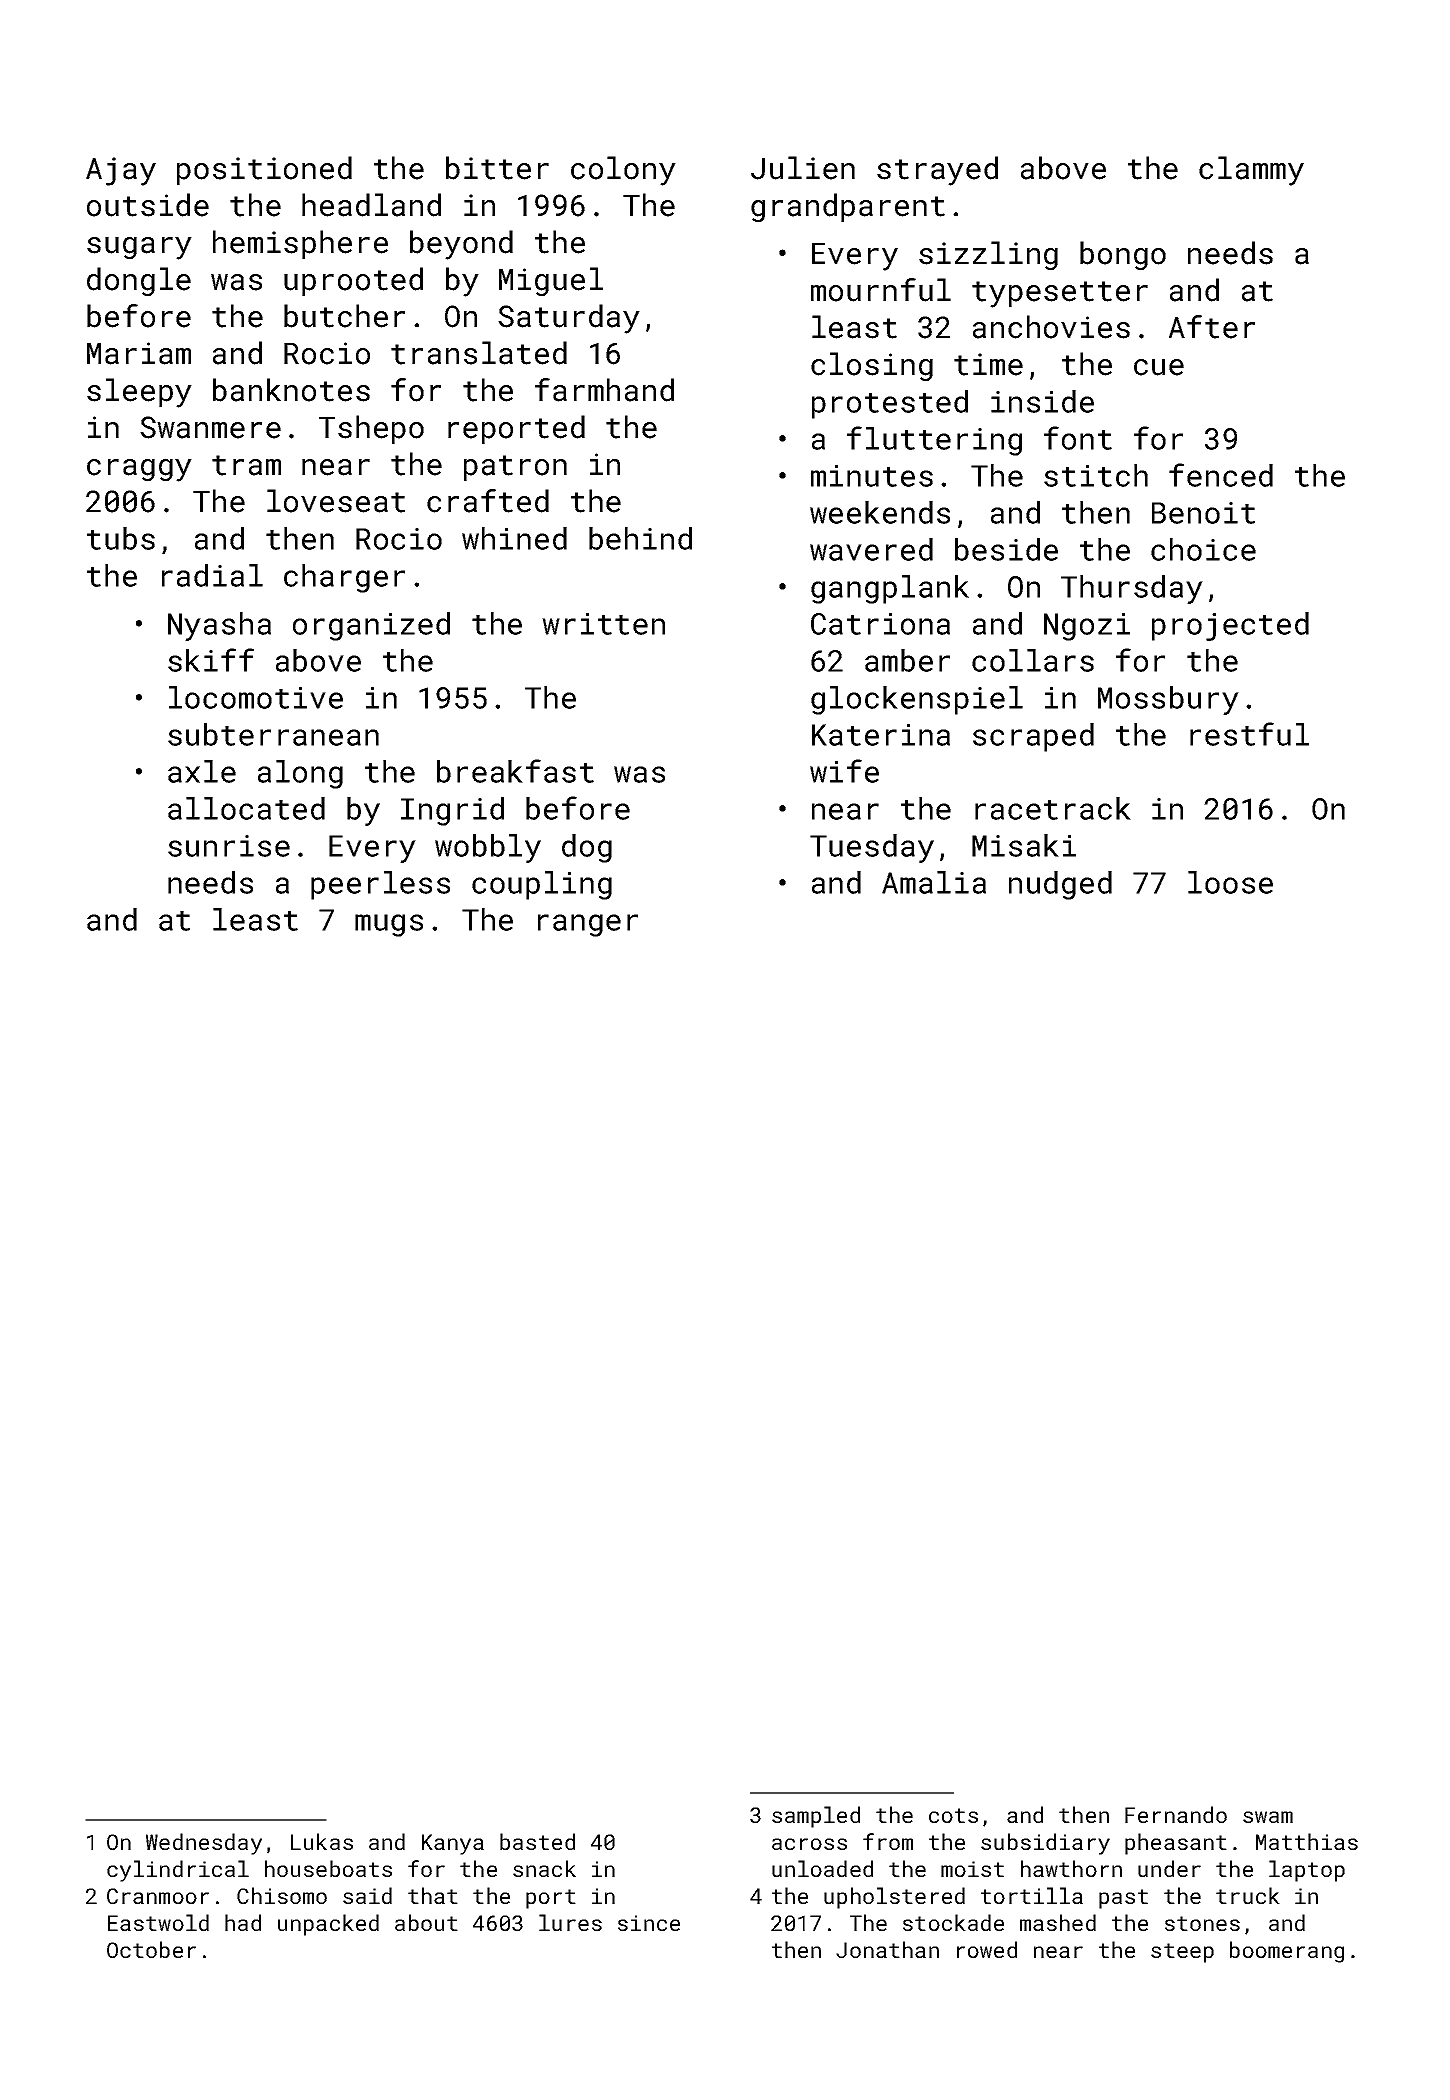 The image size is (1450, 2100). Describe the element at coordinates (300, 244) in the screenshot. I see `hemisphere` at that location.
